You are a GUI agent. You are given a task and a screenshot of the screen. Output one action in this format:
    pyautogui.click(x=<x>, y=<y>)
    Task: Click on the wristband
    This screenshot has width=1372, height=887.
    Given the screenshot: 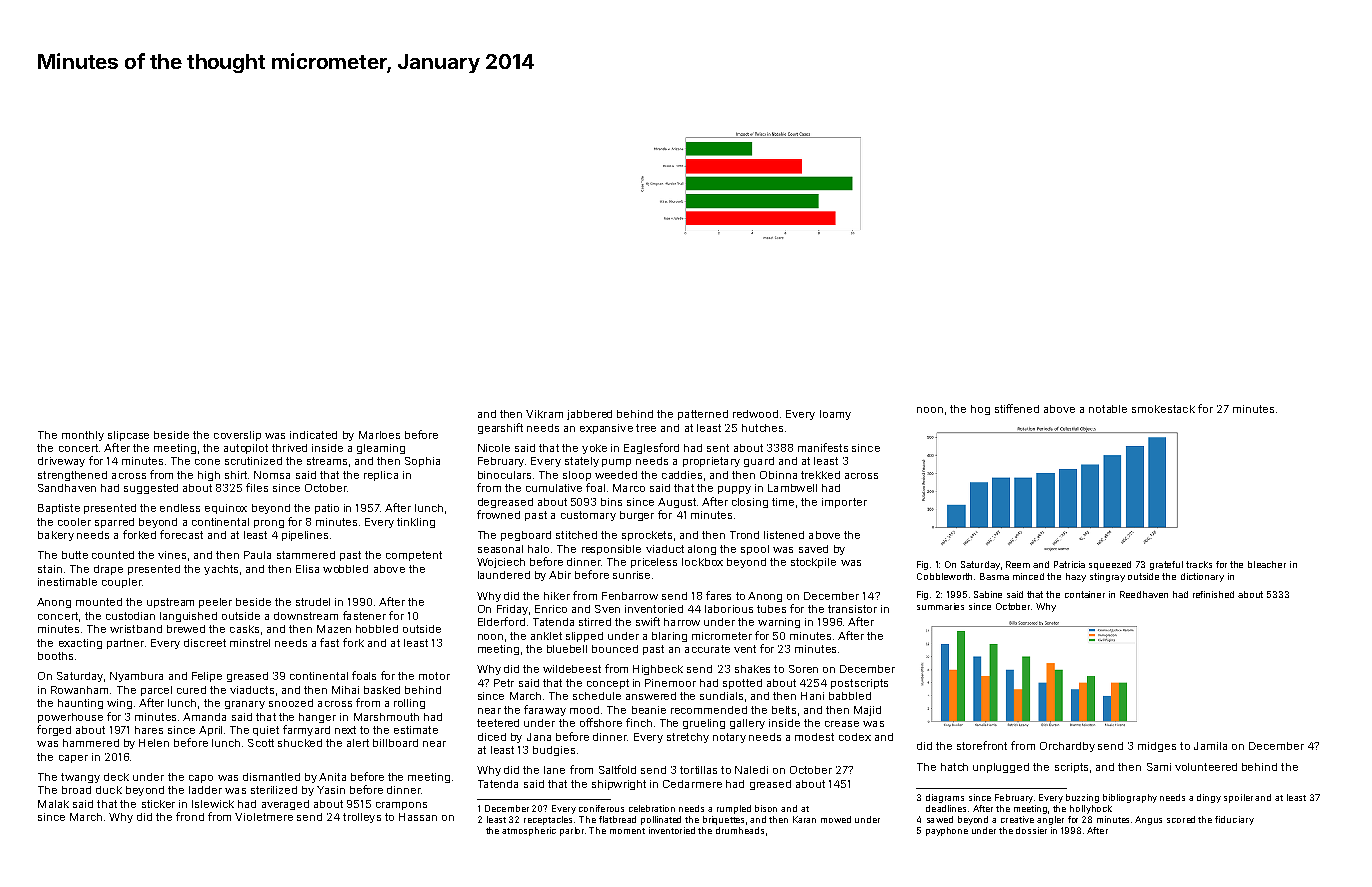 What is the action you would take?
    pyautogui.click(x=136, y=629)
